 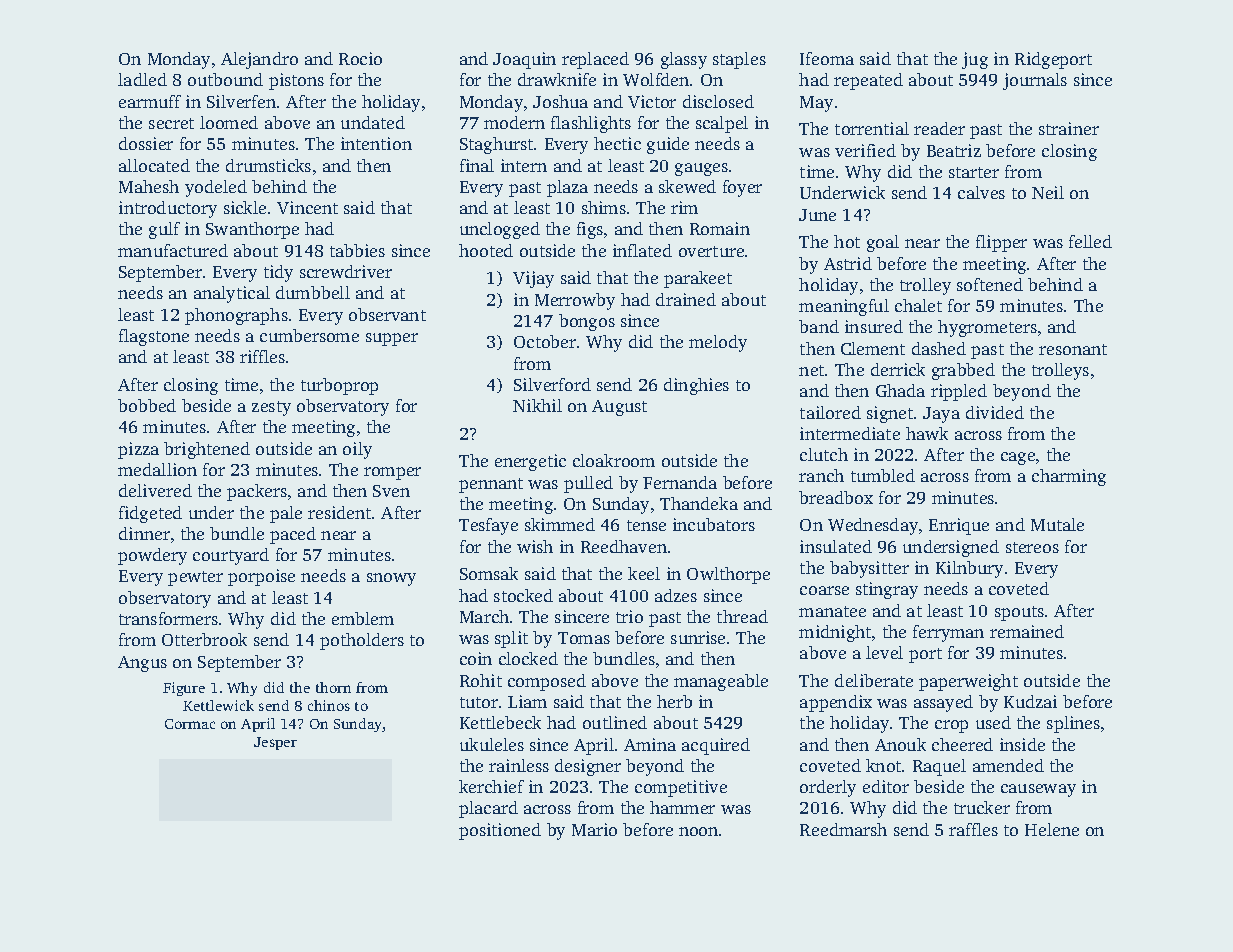 What do you see at coordinates (259, 60) in the page?
I see `Alejandro` at bounding box center [259, 60].
